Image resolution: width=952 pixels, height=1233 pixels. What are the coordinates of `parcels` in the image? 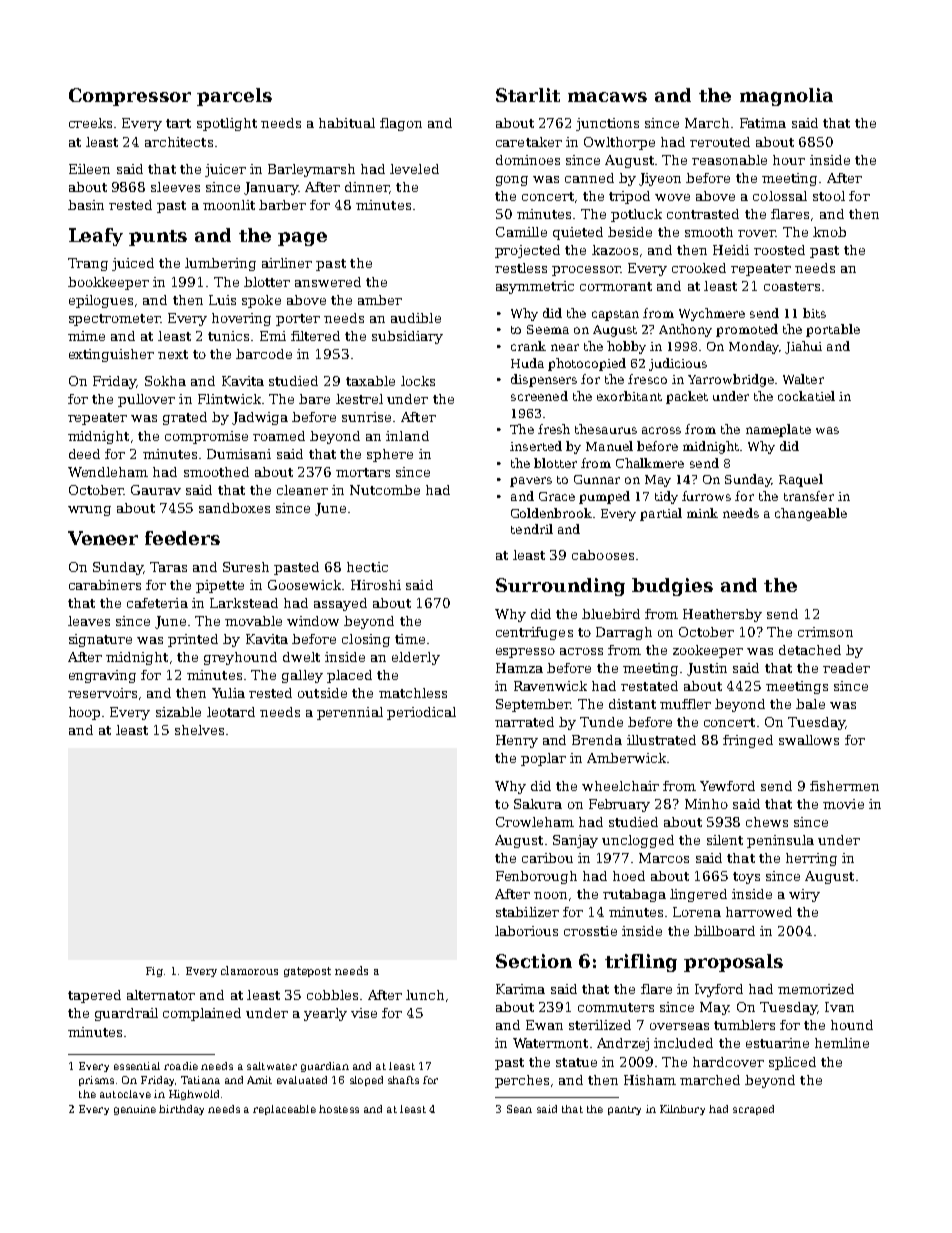 It's located at (234, 97).
